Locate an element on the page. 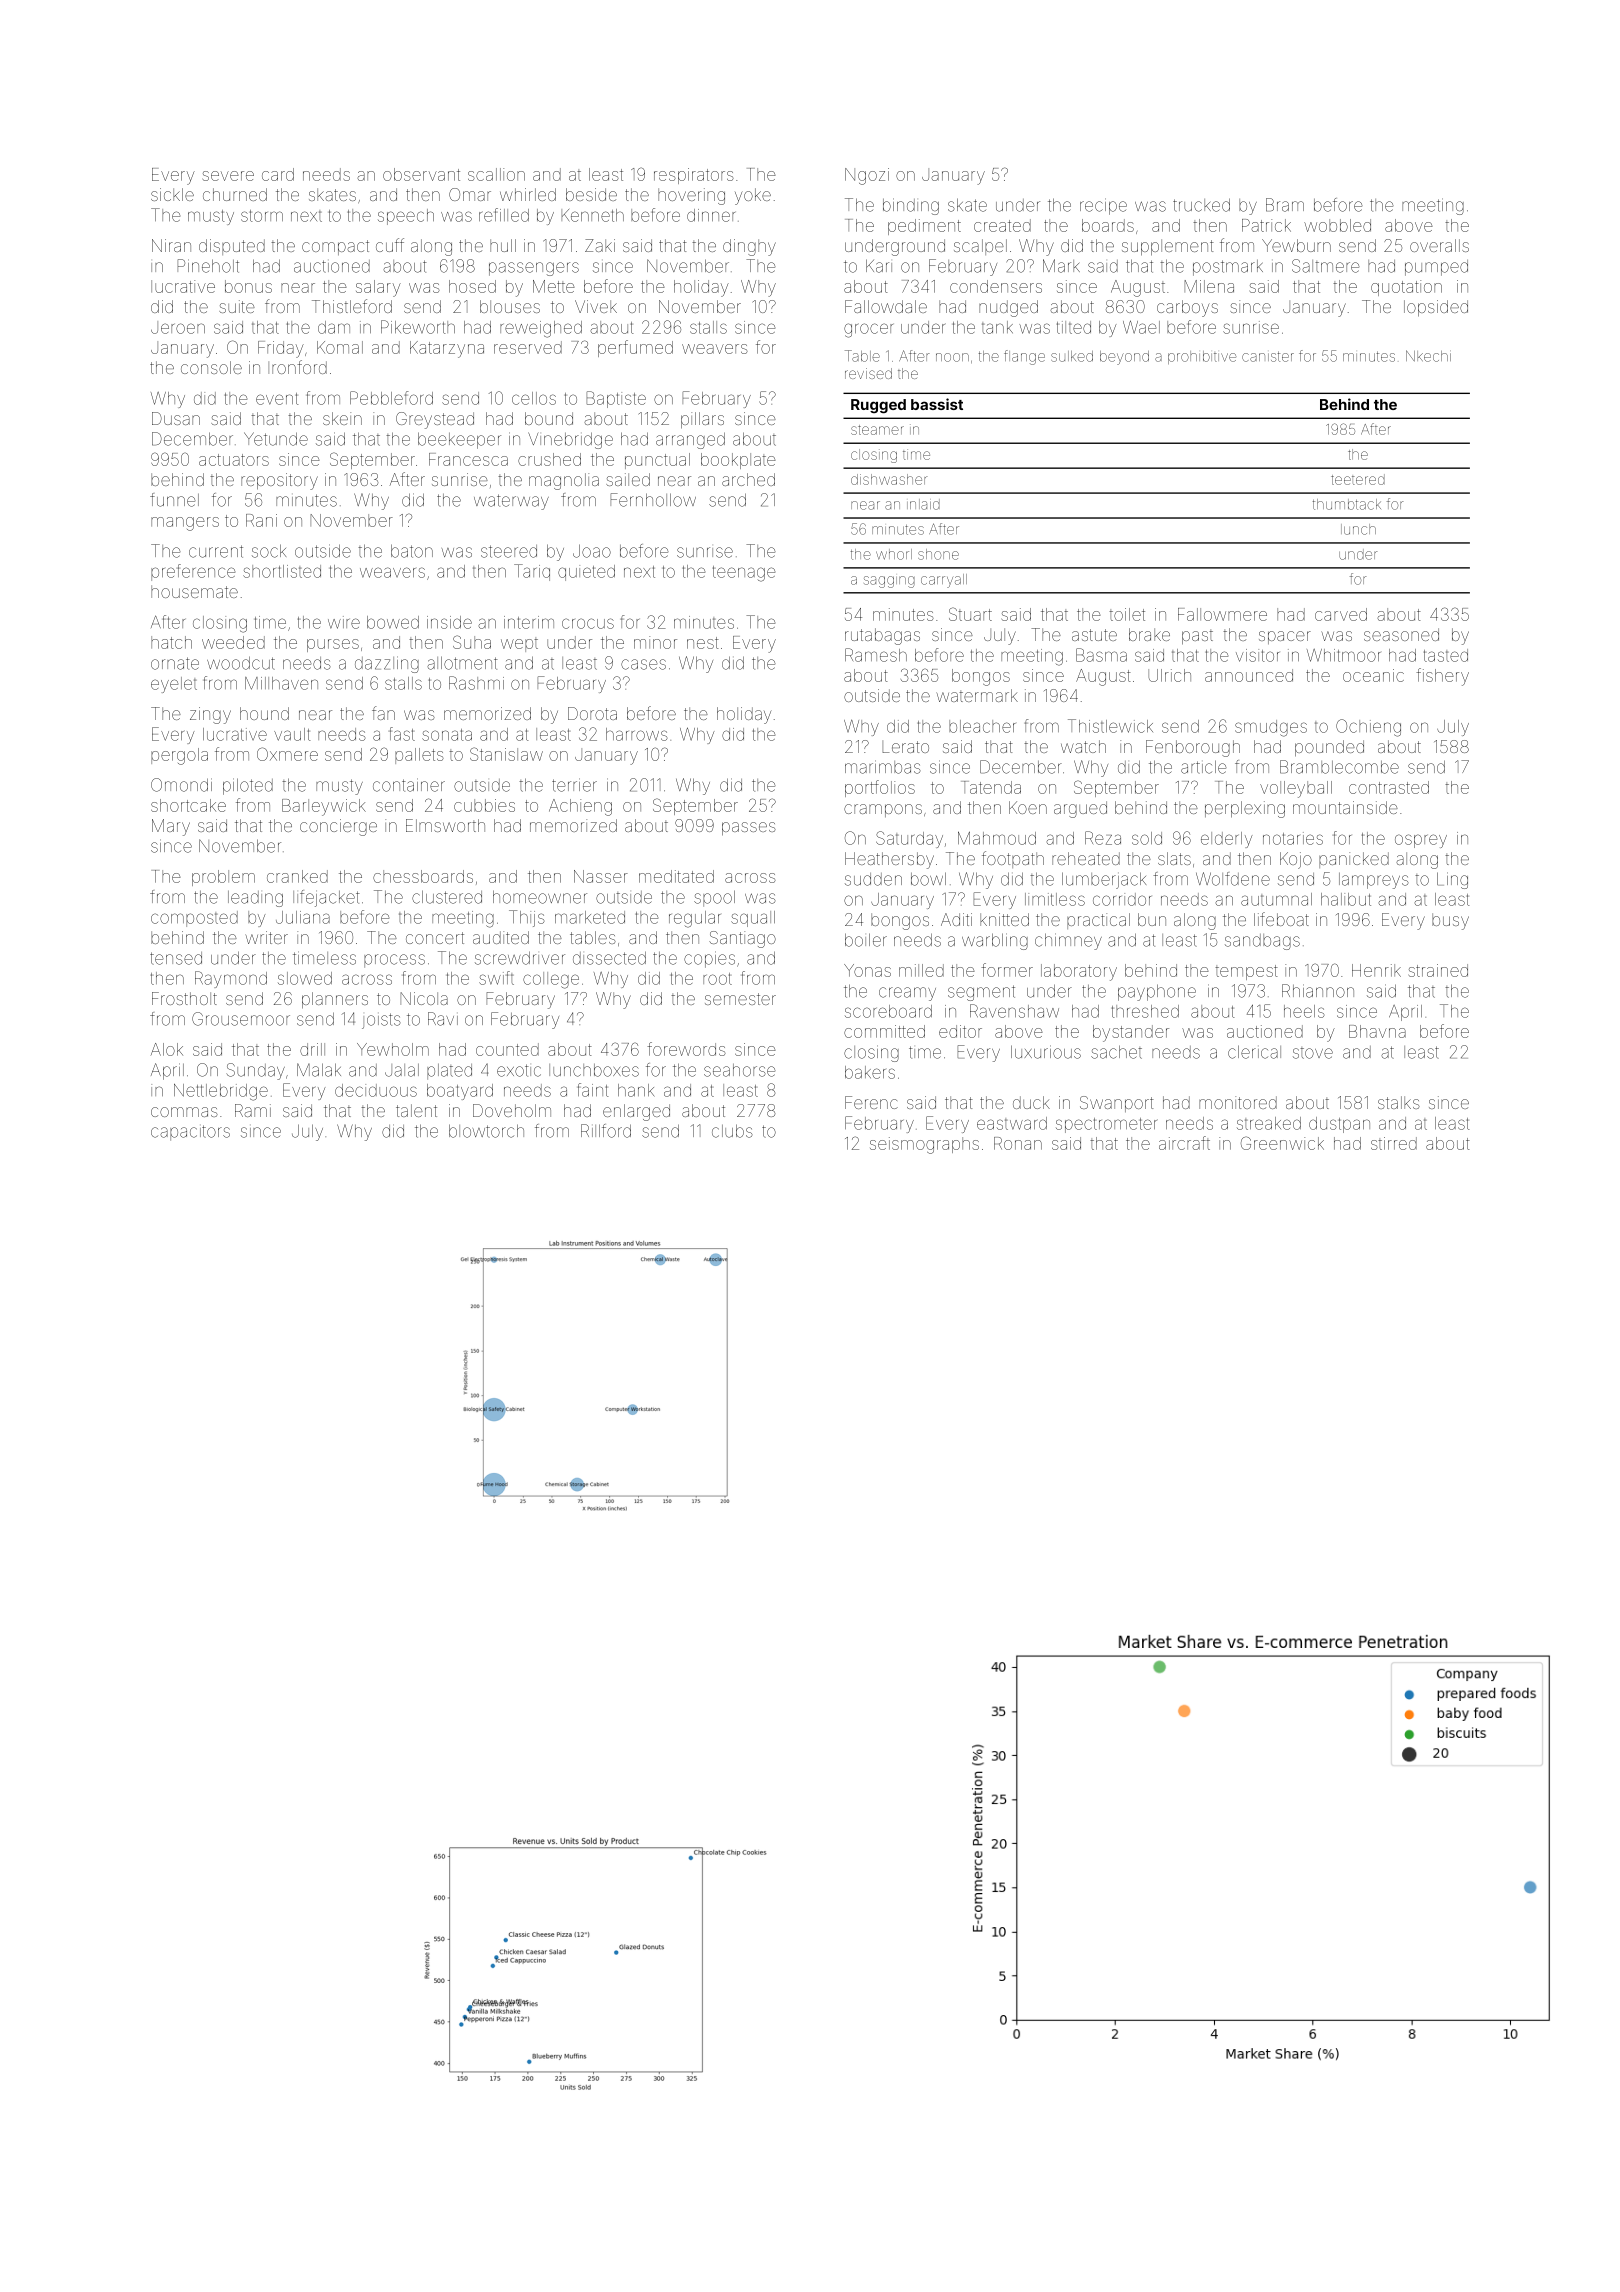 Image resolution: width=1620 pixels, height=2292 pixels. trucked is located at coordinates (1201, 205).
